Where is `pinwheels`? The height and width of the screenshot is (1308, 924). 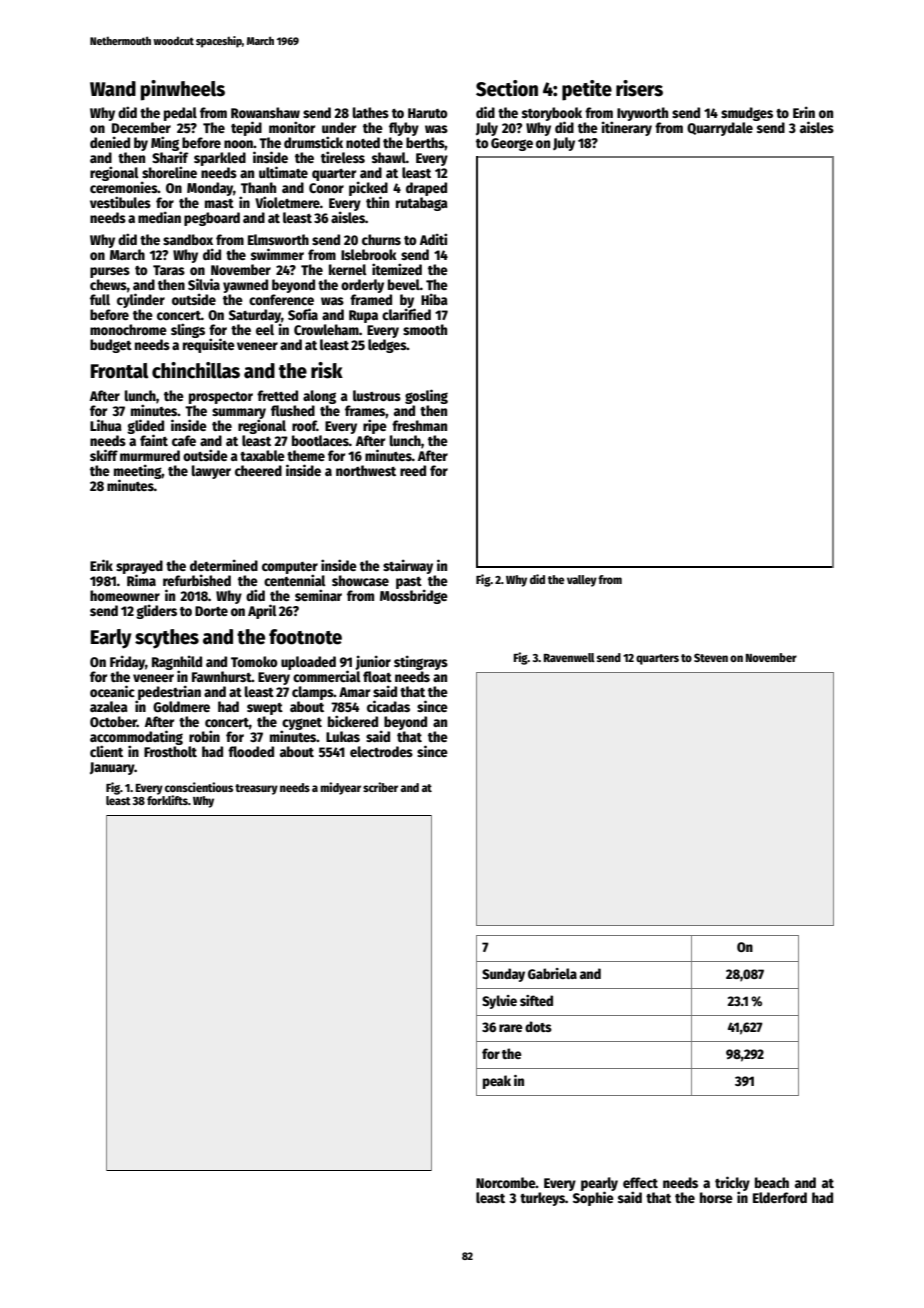 pinwheels is located at coordinates (183, 90).
